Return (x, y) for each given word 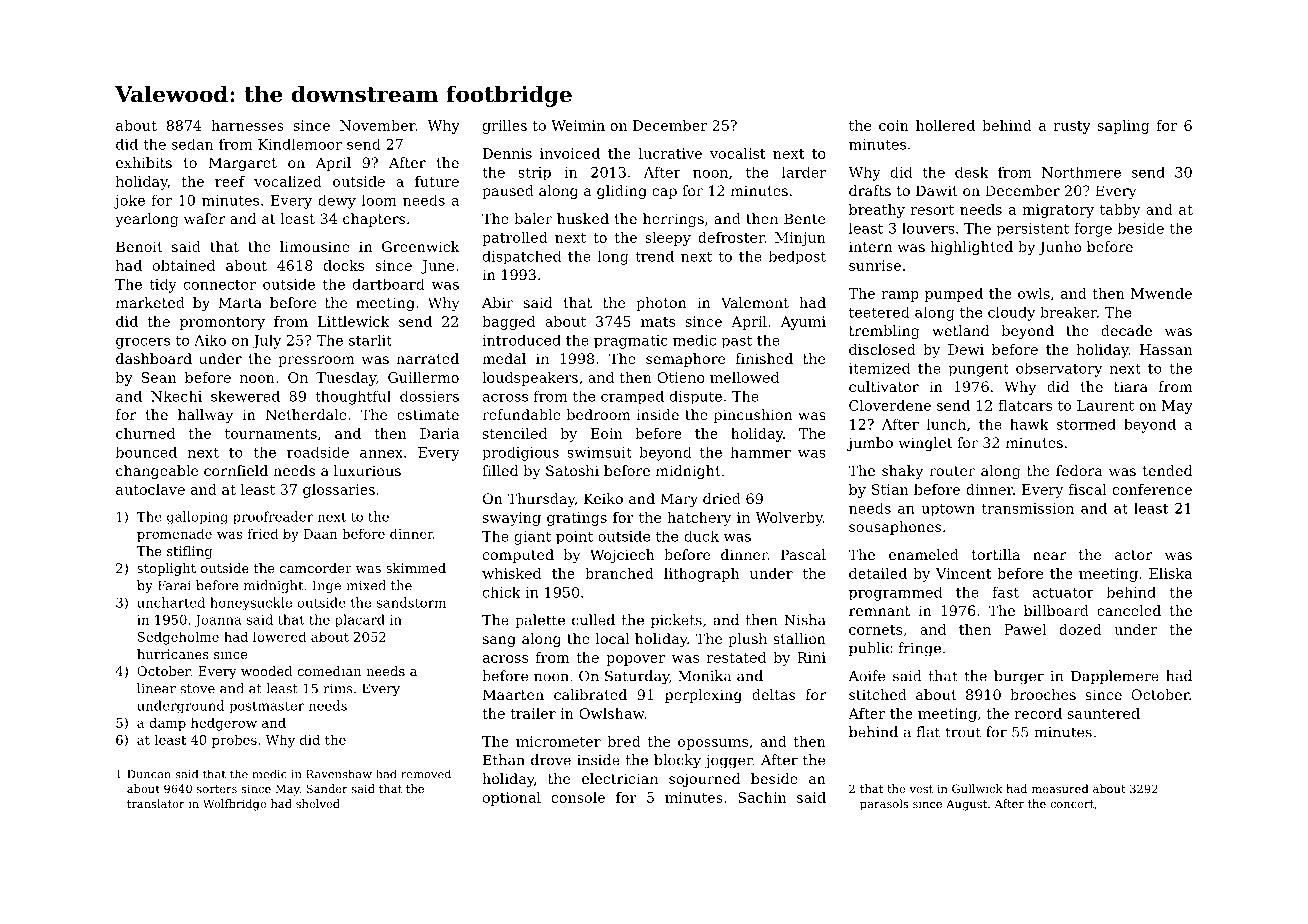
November (377, 125)
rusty (1072, 127)
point (574, 538)
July (266, 341)
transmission (1028, 508)
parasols (884, 805)
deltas (773, 694)
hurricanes (173, 654)
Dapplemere (1115, 677)
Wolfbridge (234, 805)
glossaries (339, 491)
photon (661, 304)
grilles (505, 127)
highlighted (971, 248)
